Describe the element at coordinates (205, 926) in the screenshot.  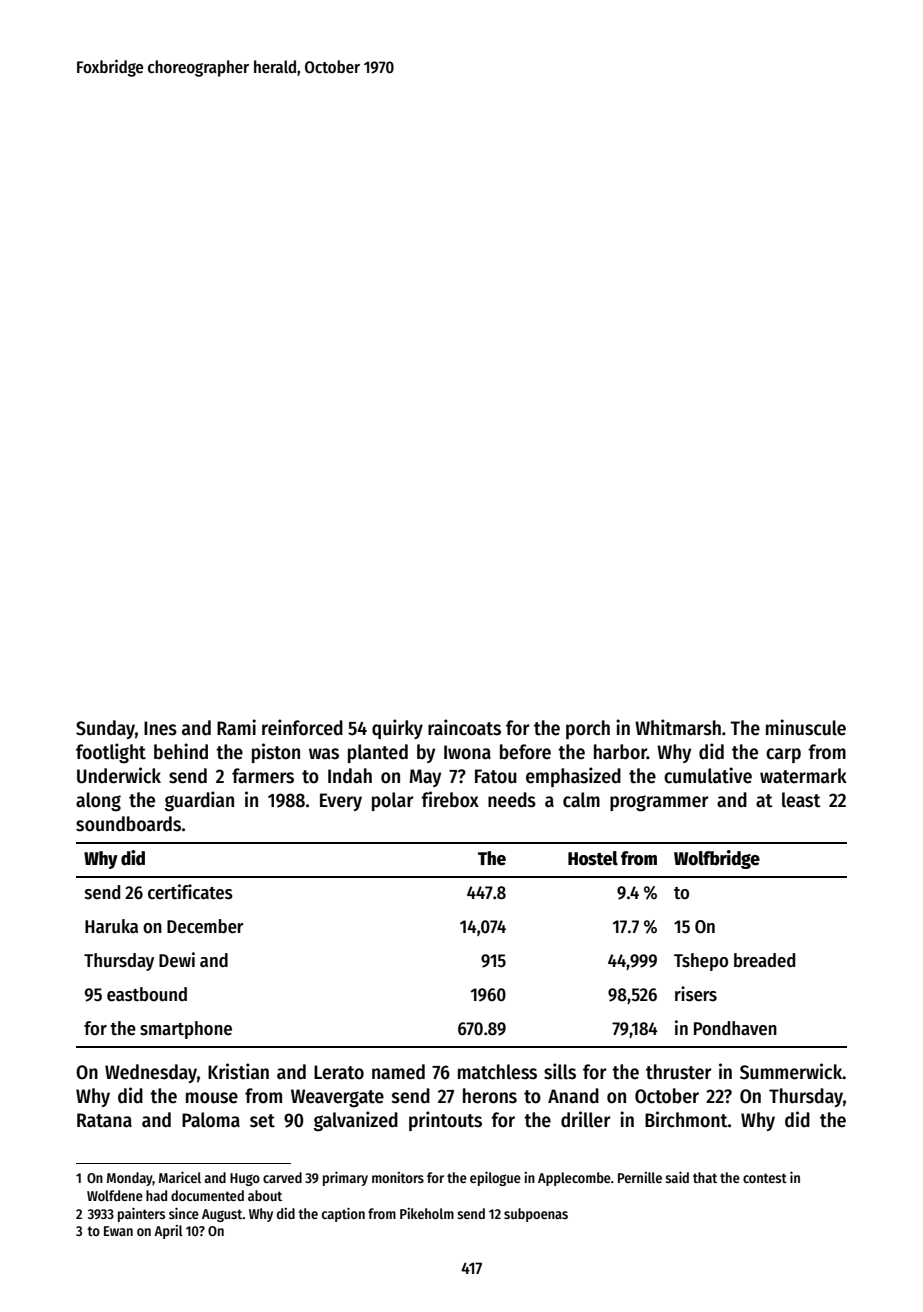
I see `December` at that location.
